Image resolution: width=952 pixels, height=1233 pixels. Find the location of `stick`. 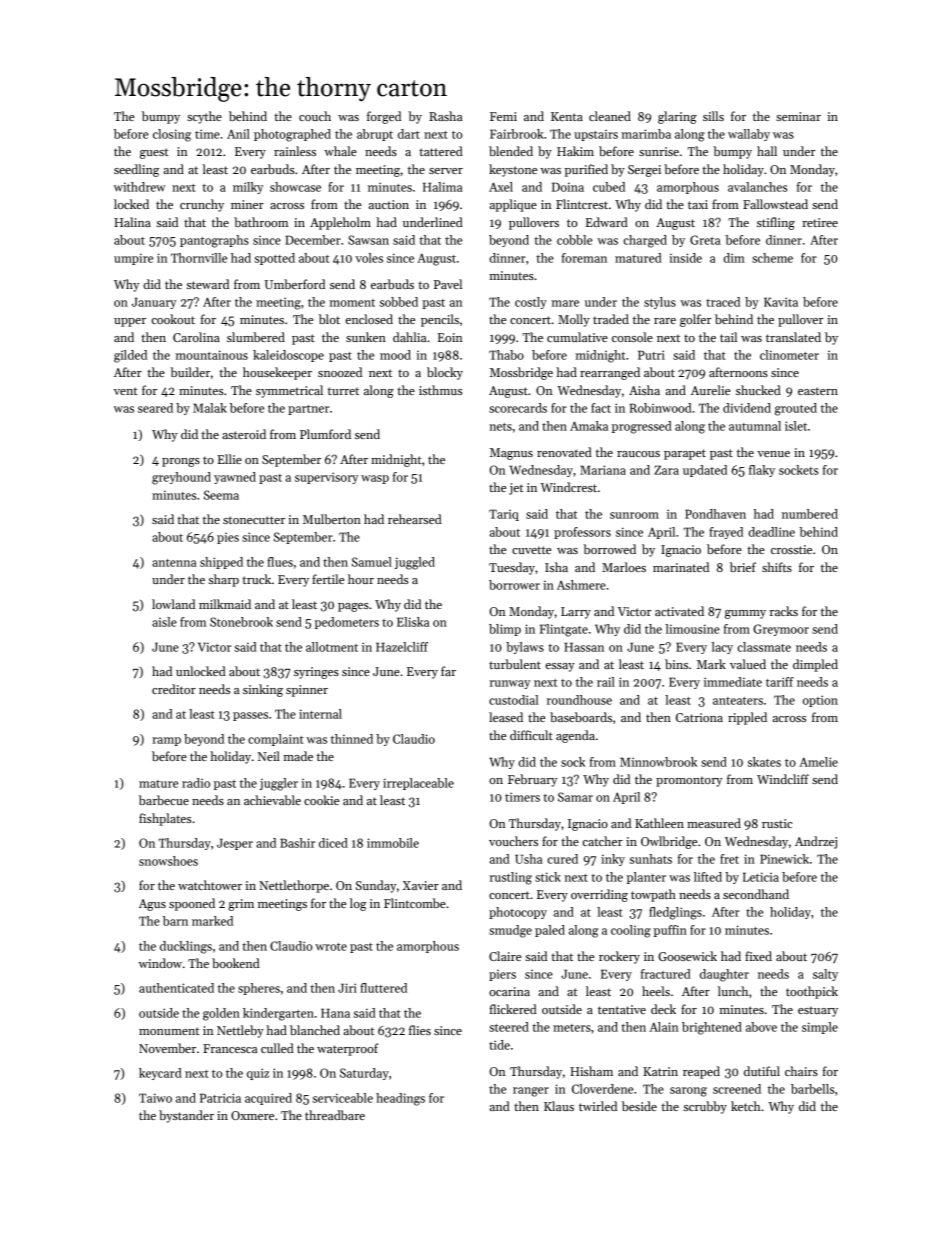

stick is located at coordinates (548, 877).
